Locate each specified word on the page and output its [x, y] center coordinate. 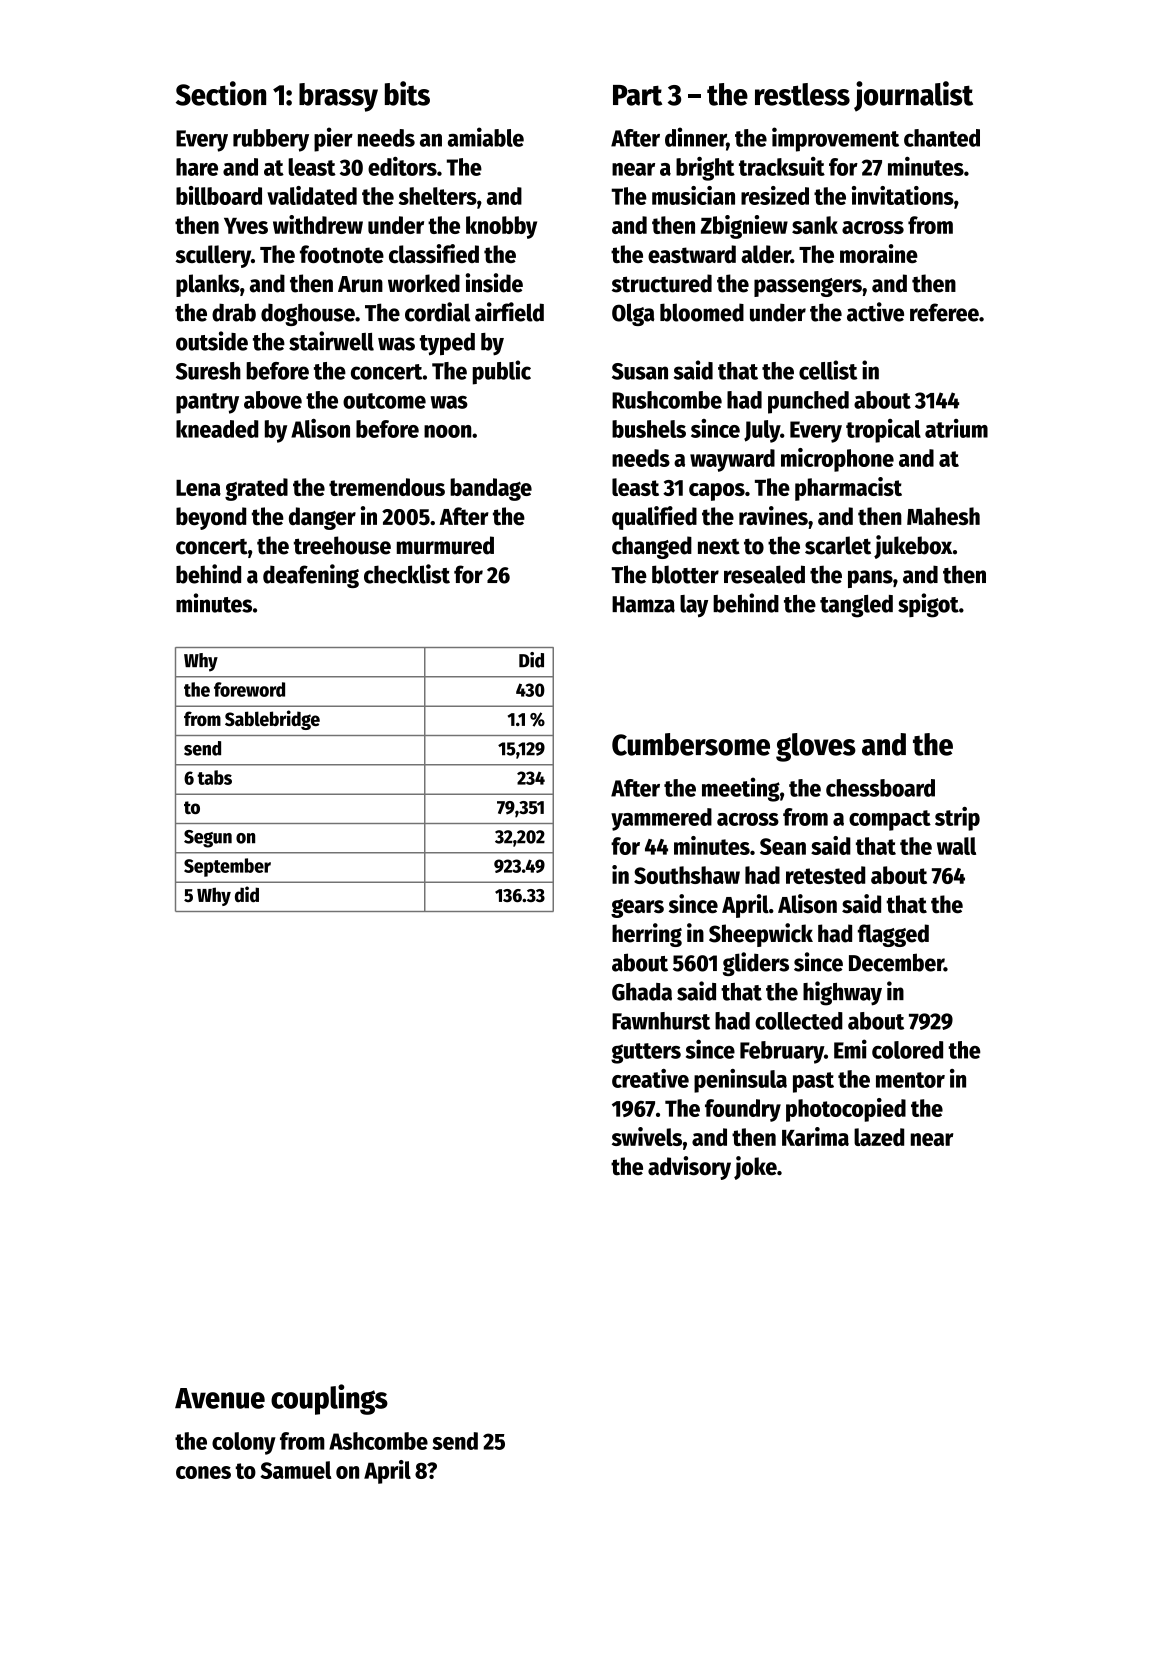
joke [755, 1168]
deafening [311, 576]
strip [957, 819]
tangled [856, 606]
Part [637, 95]
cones [203, 1472]
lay [694, 606]
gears [637, 908]
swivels [647, 1136]
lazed [879, 1137]
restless [802, 94]
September [227, 867]
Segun [208, 839]
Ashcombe [378, 1441]
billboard [219, 195]
